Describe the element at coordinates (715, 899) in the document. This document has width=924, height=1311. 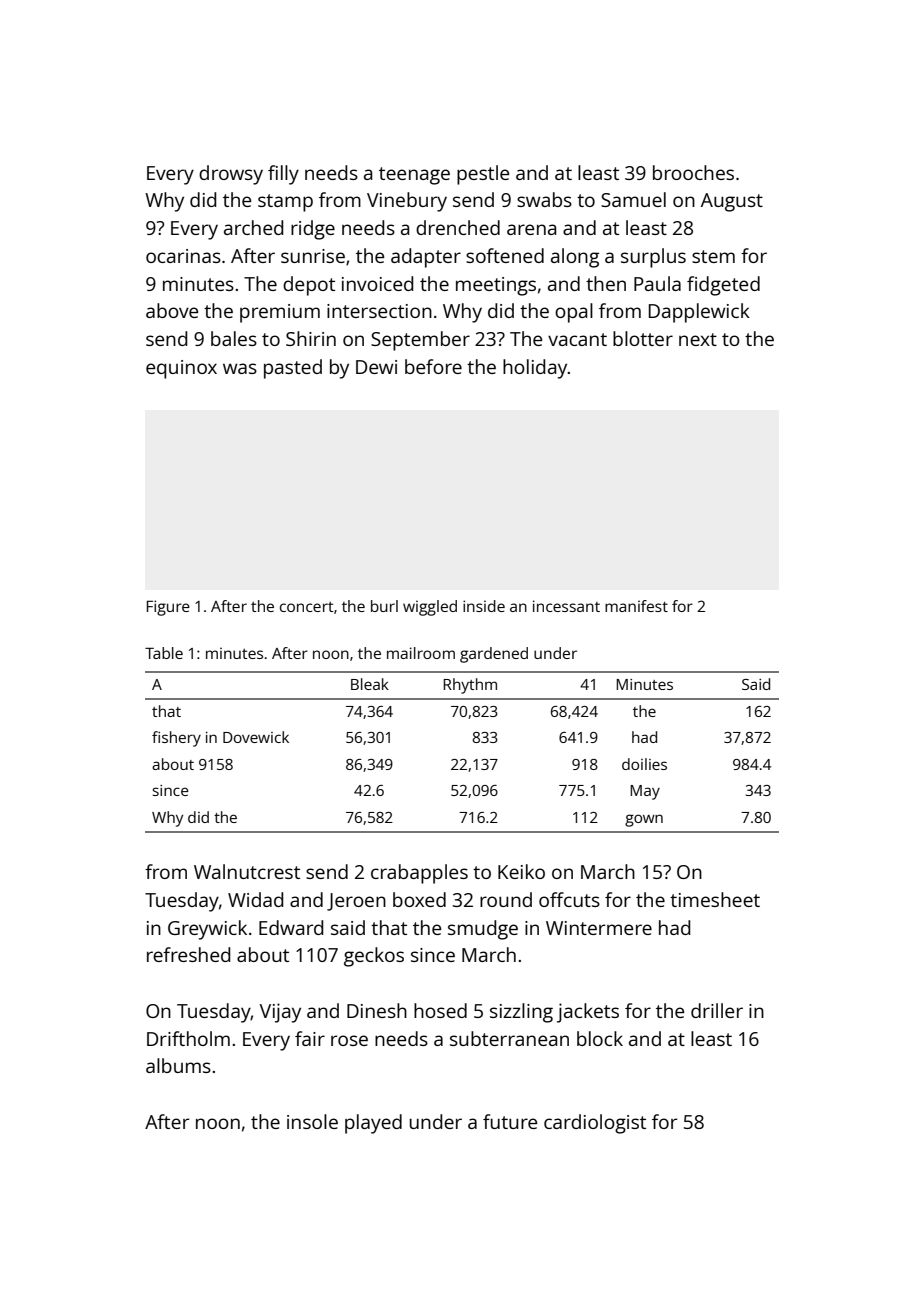
I see `timesheet` at that location.
